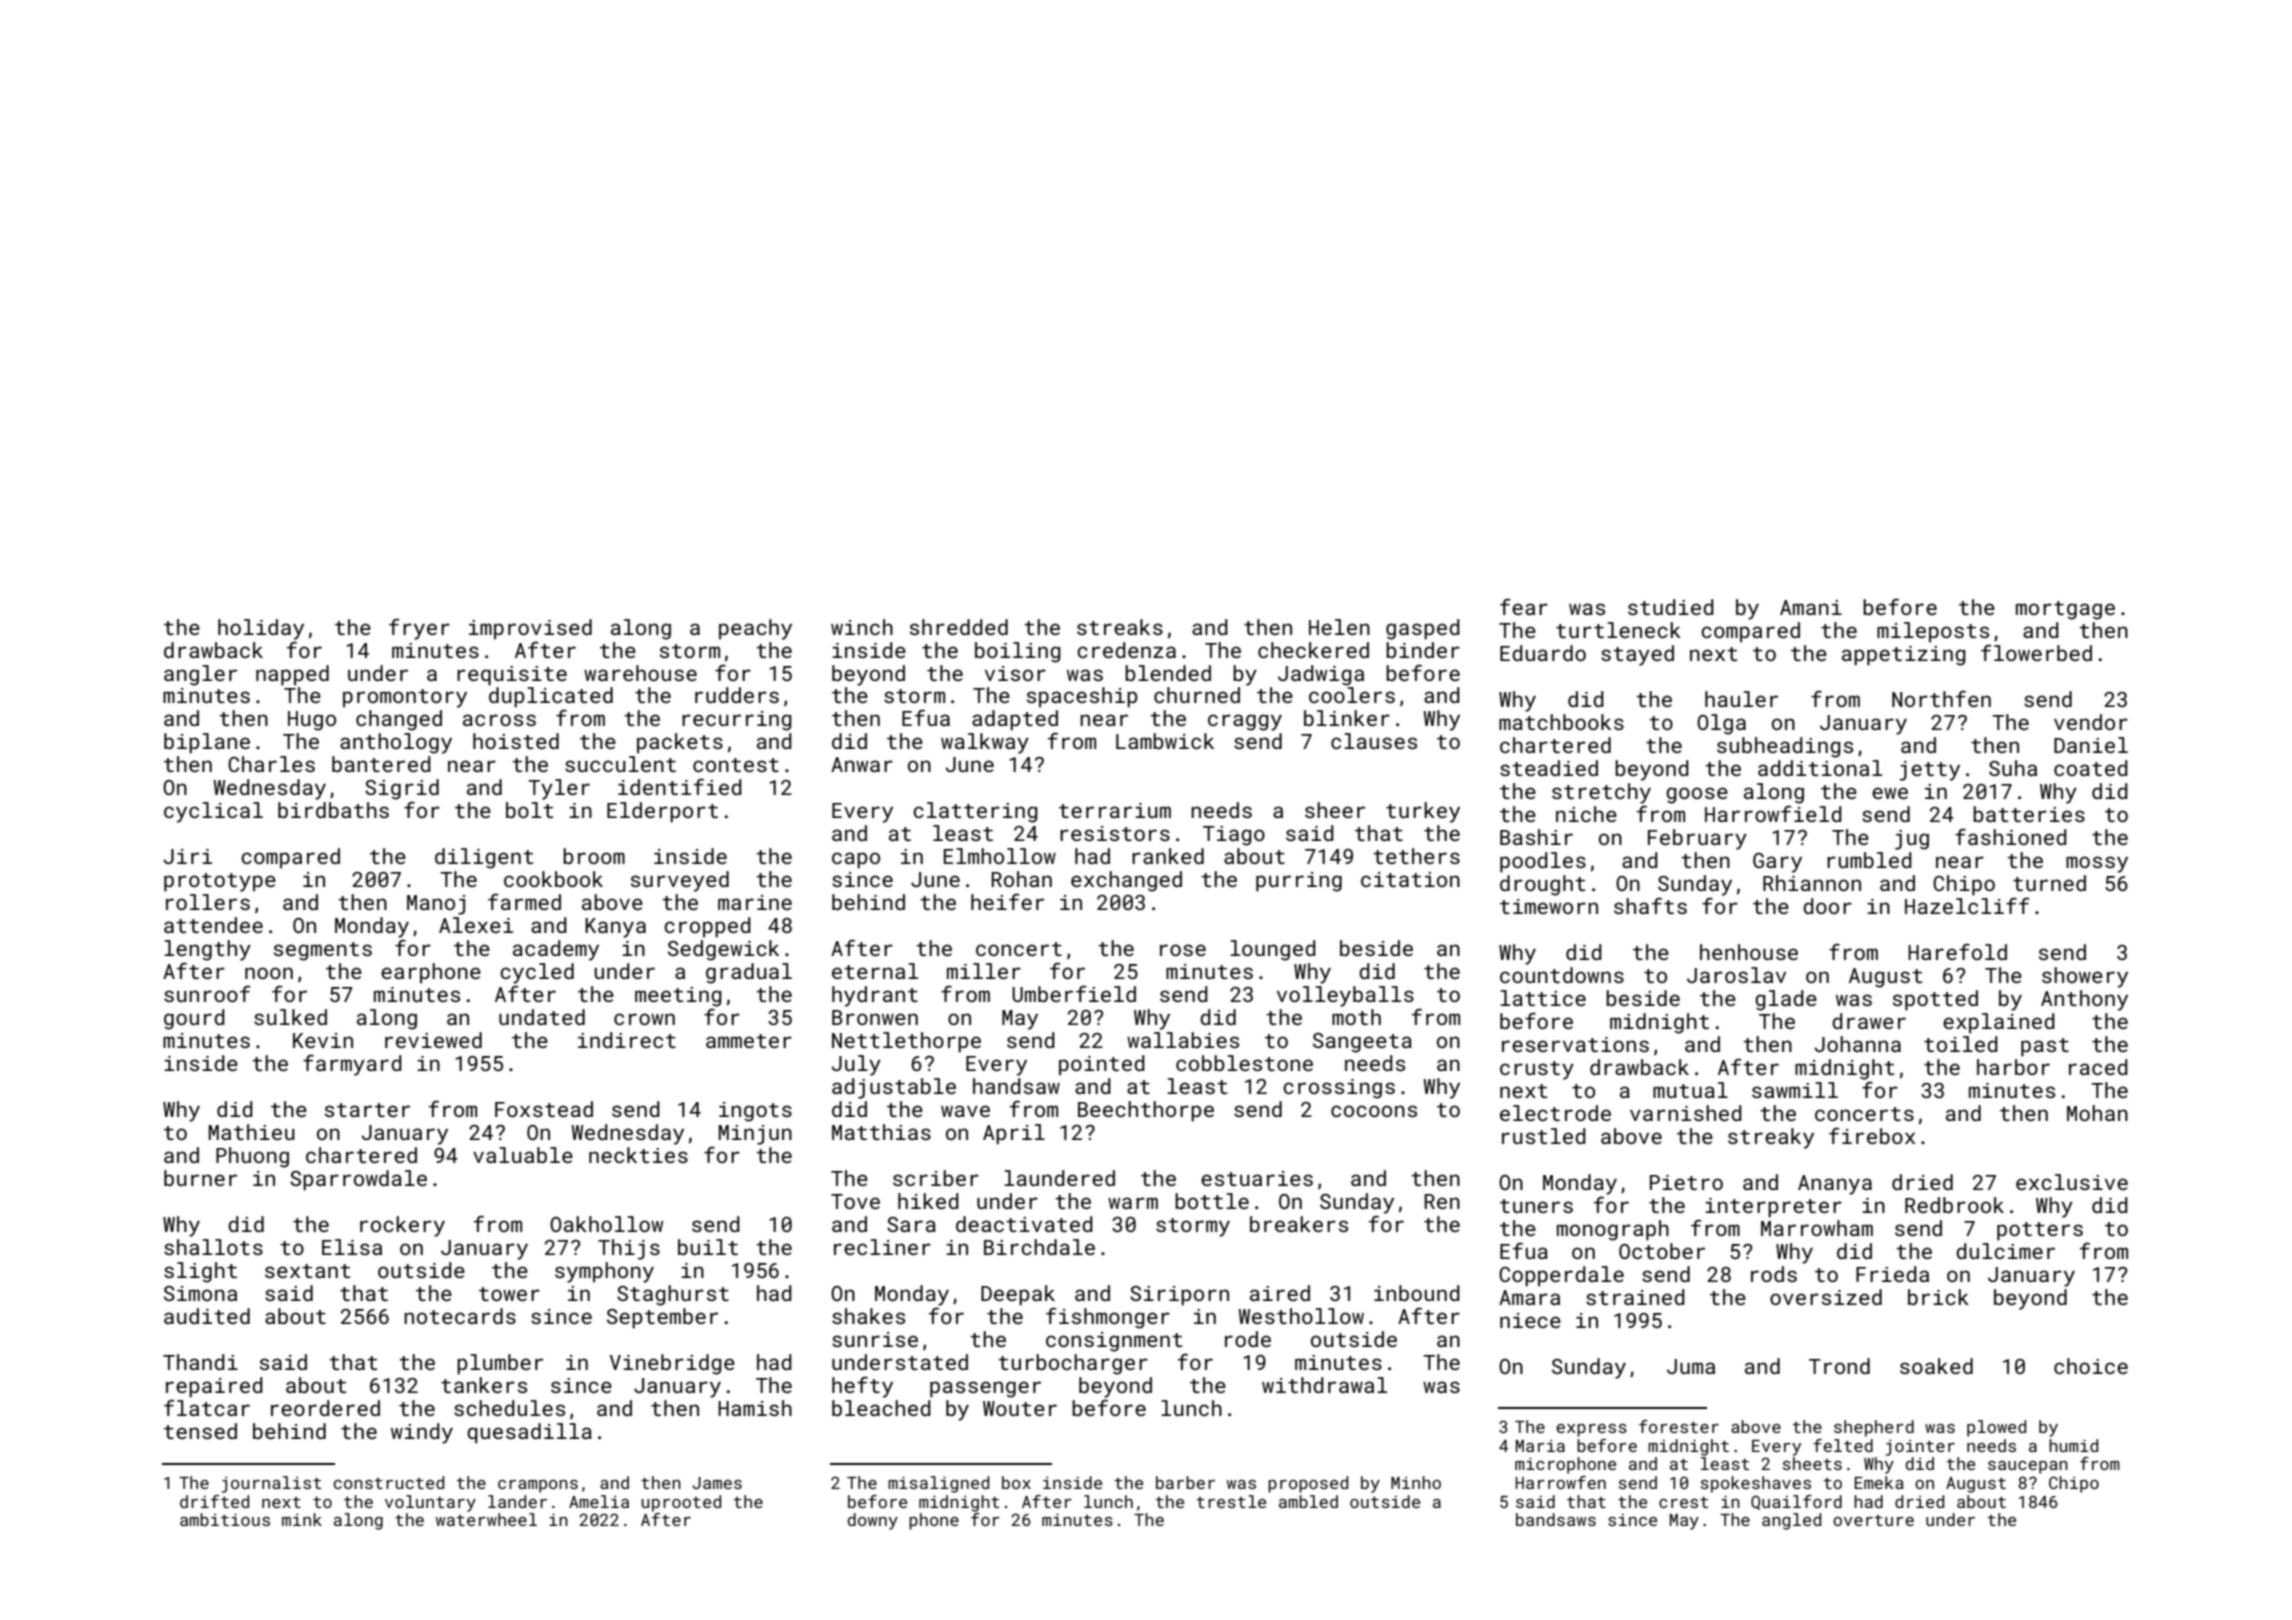  What do you see at coordinates (261, 629) in the image?
I see `holiday` at bounding box center [261, 629].
